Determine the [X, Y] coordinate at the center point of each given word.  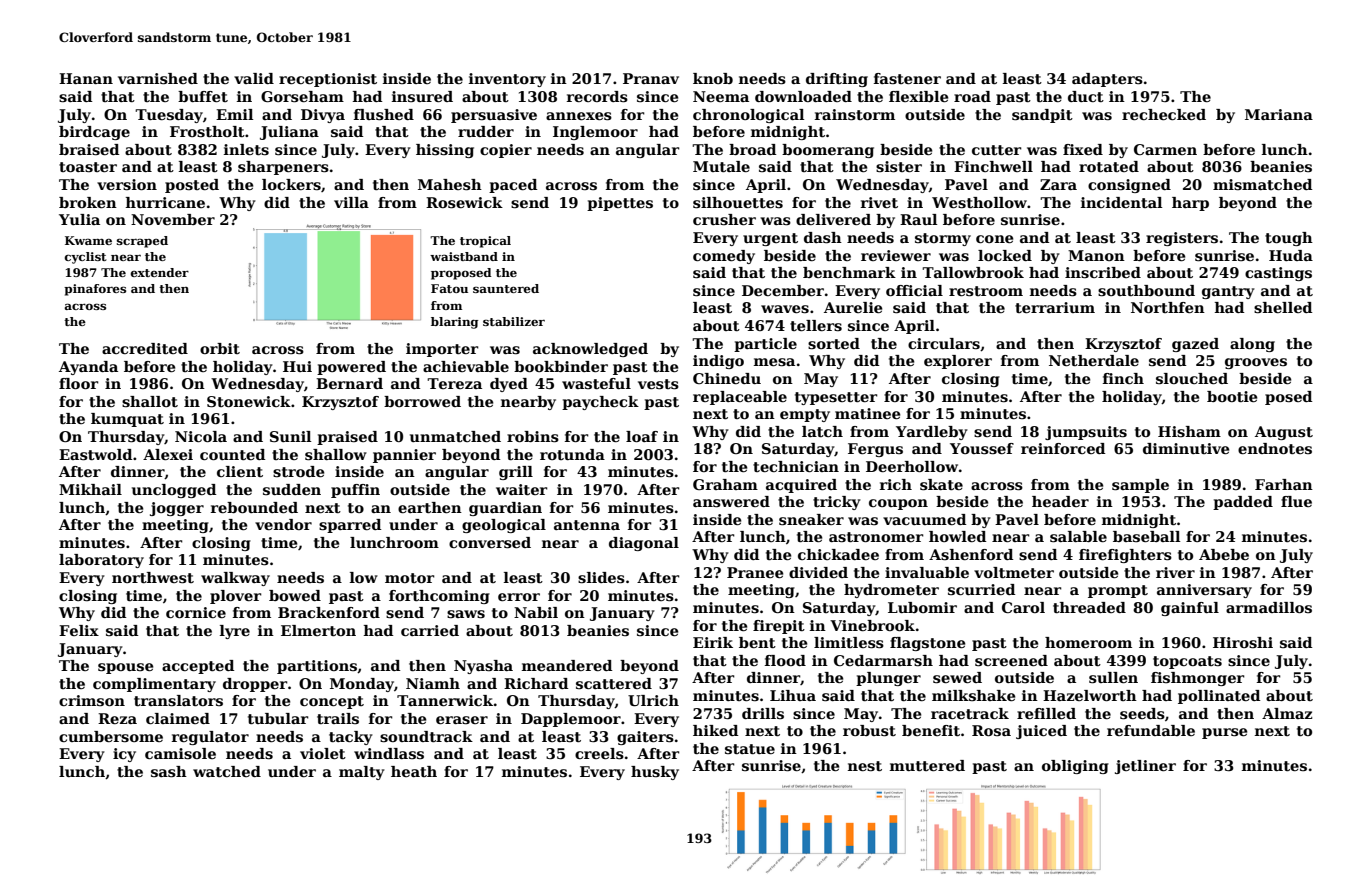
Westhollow [979, 202]
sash [169, 772]
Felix [79, 630]
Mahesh [450, 185]
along [1252, 345]
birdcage [94, 133]
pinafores [95, 290]
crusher [724, 219]
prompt [1118, 591]
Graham [725, 484]
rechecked [1164, 114]
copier [506, 151]
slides [601, 578]
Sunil [290, 436]
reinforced [1063, 448]
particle [765, 345]
